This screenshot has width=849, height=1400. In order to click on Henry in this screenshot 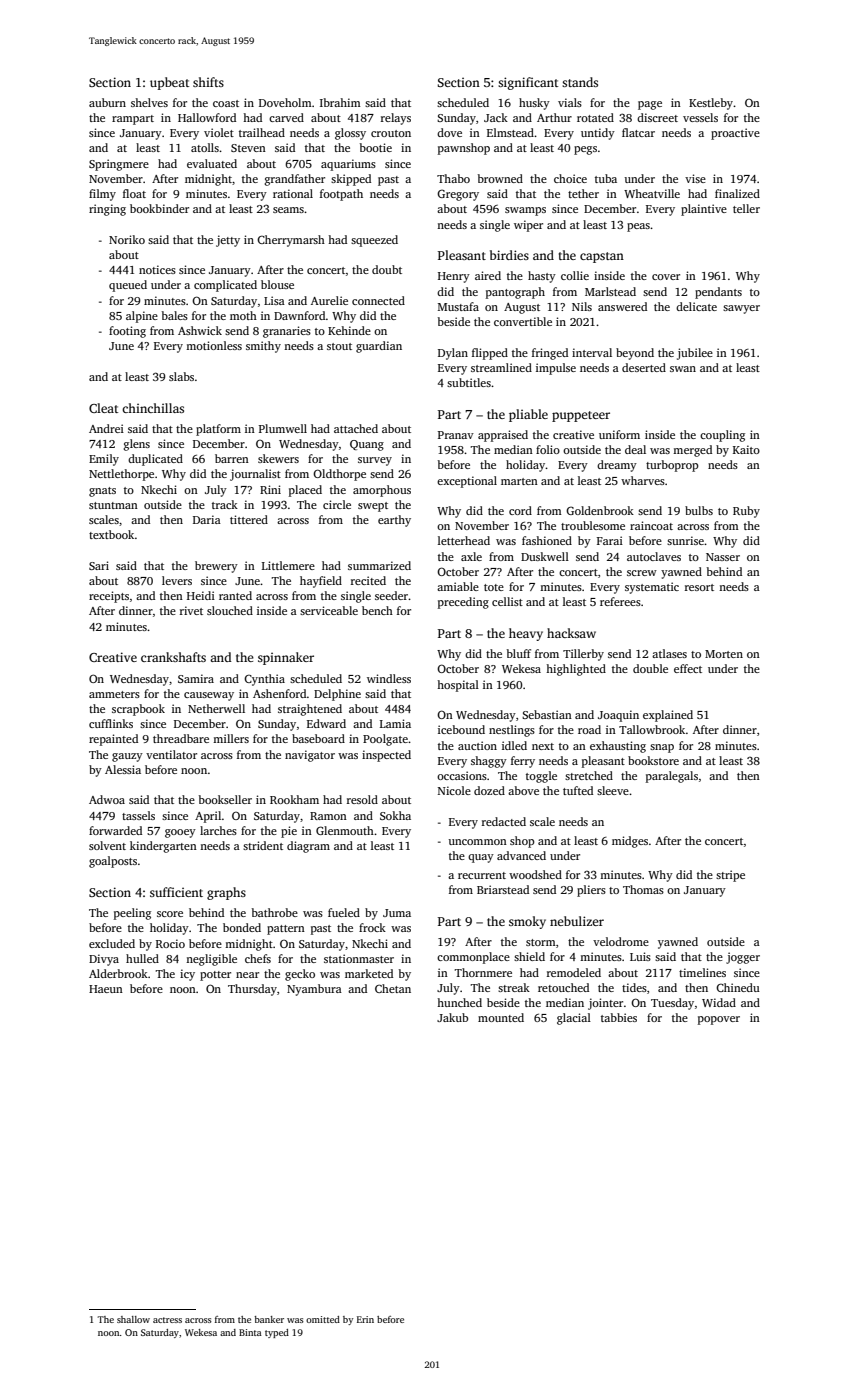, I will do `click(454, 277)`.
